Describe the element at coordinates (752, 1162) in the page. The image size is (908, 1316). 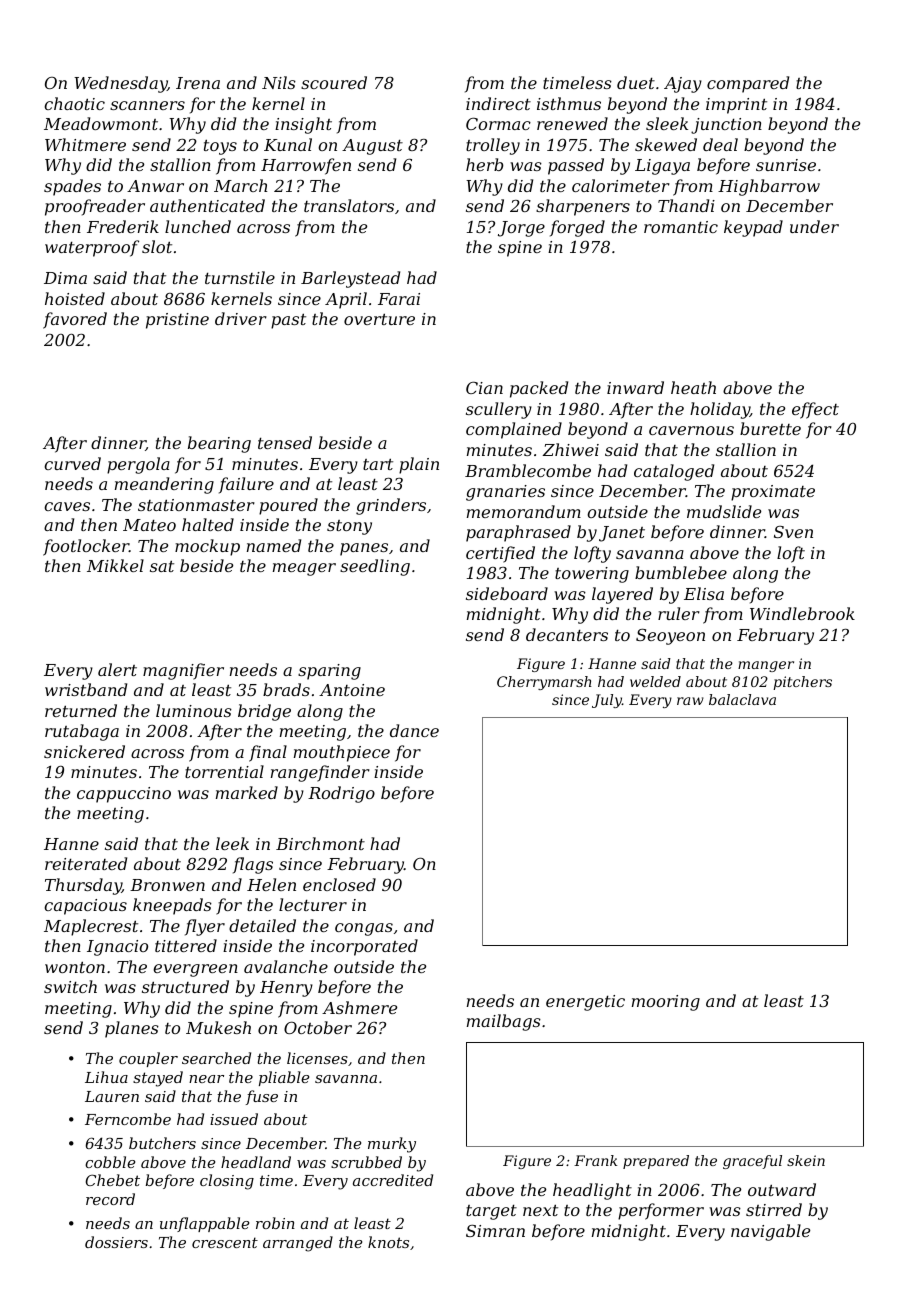
I see `graceful` at that location.
